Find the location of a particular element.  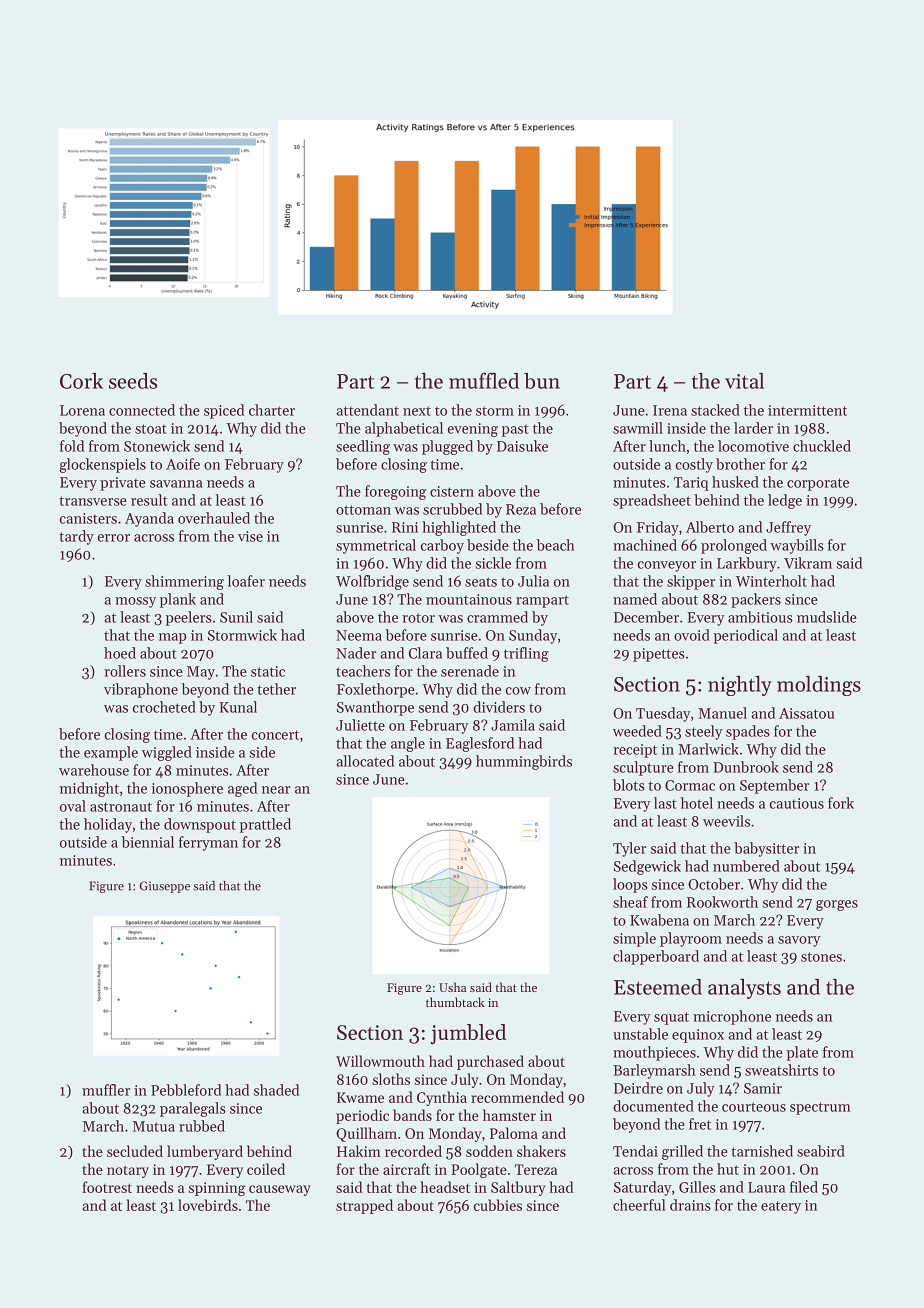

Esteemed is located at coordinates (658, 987).
